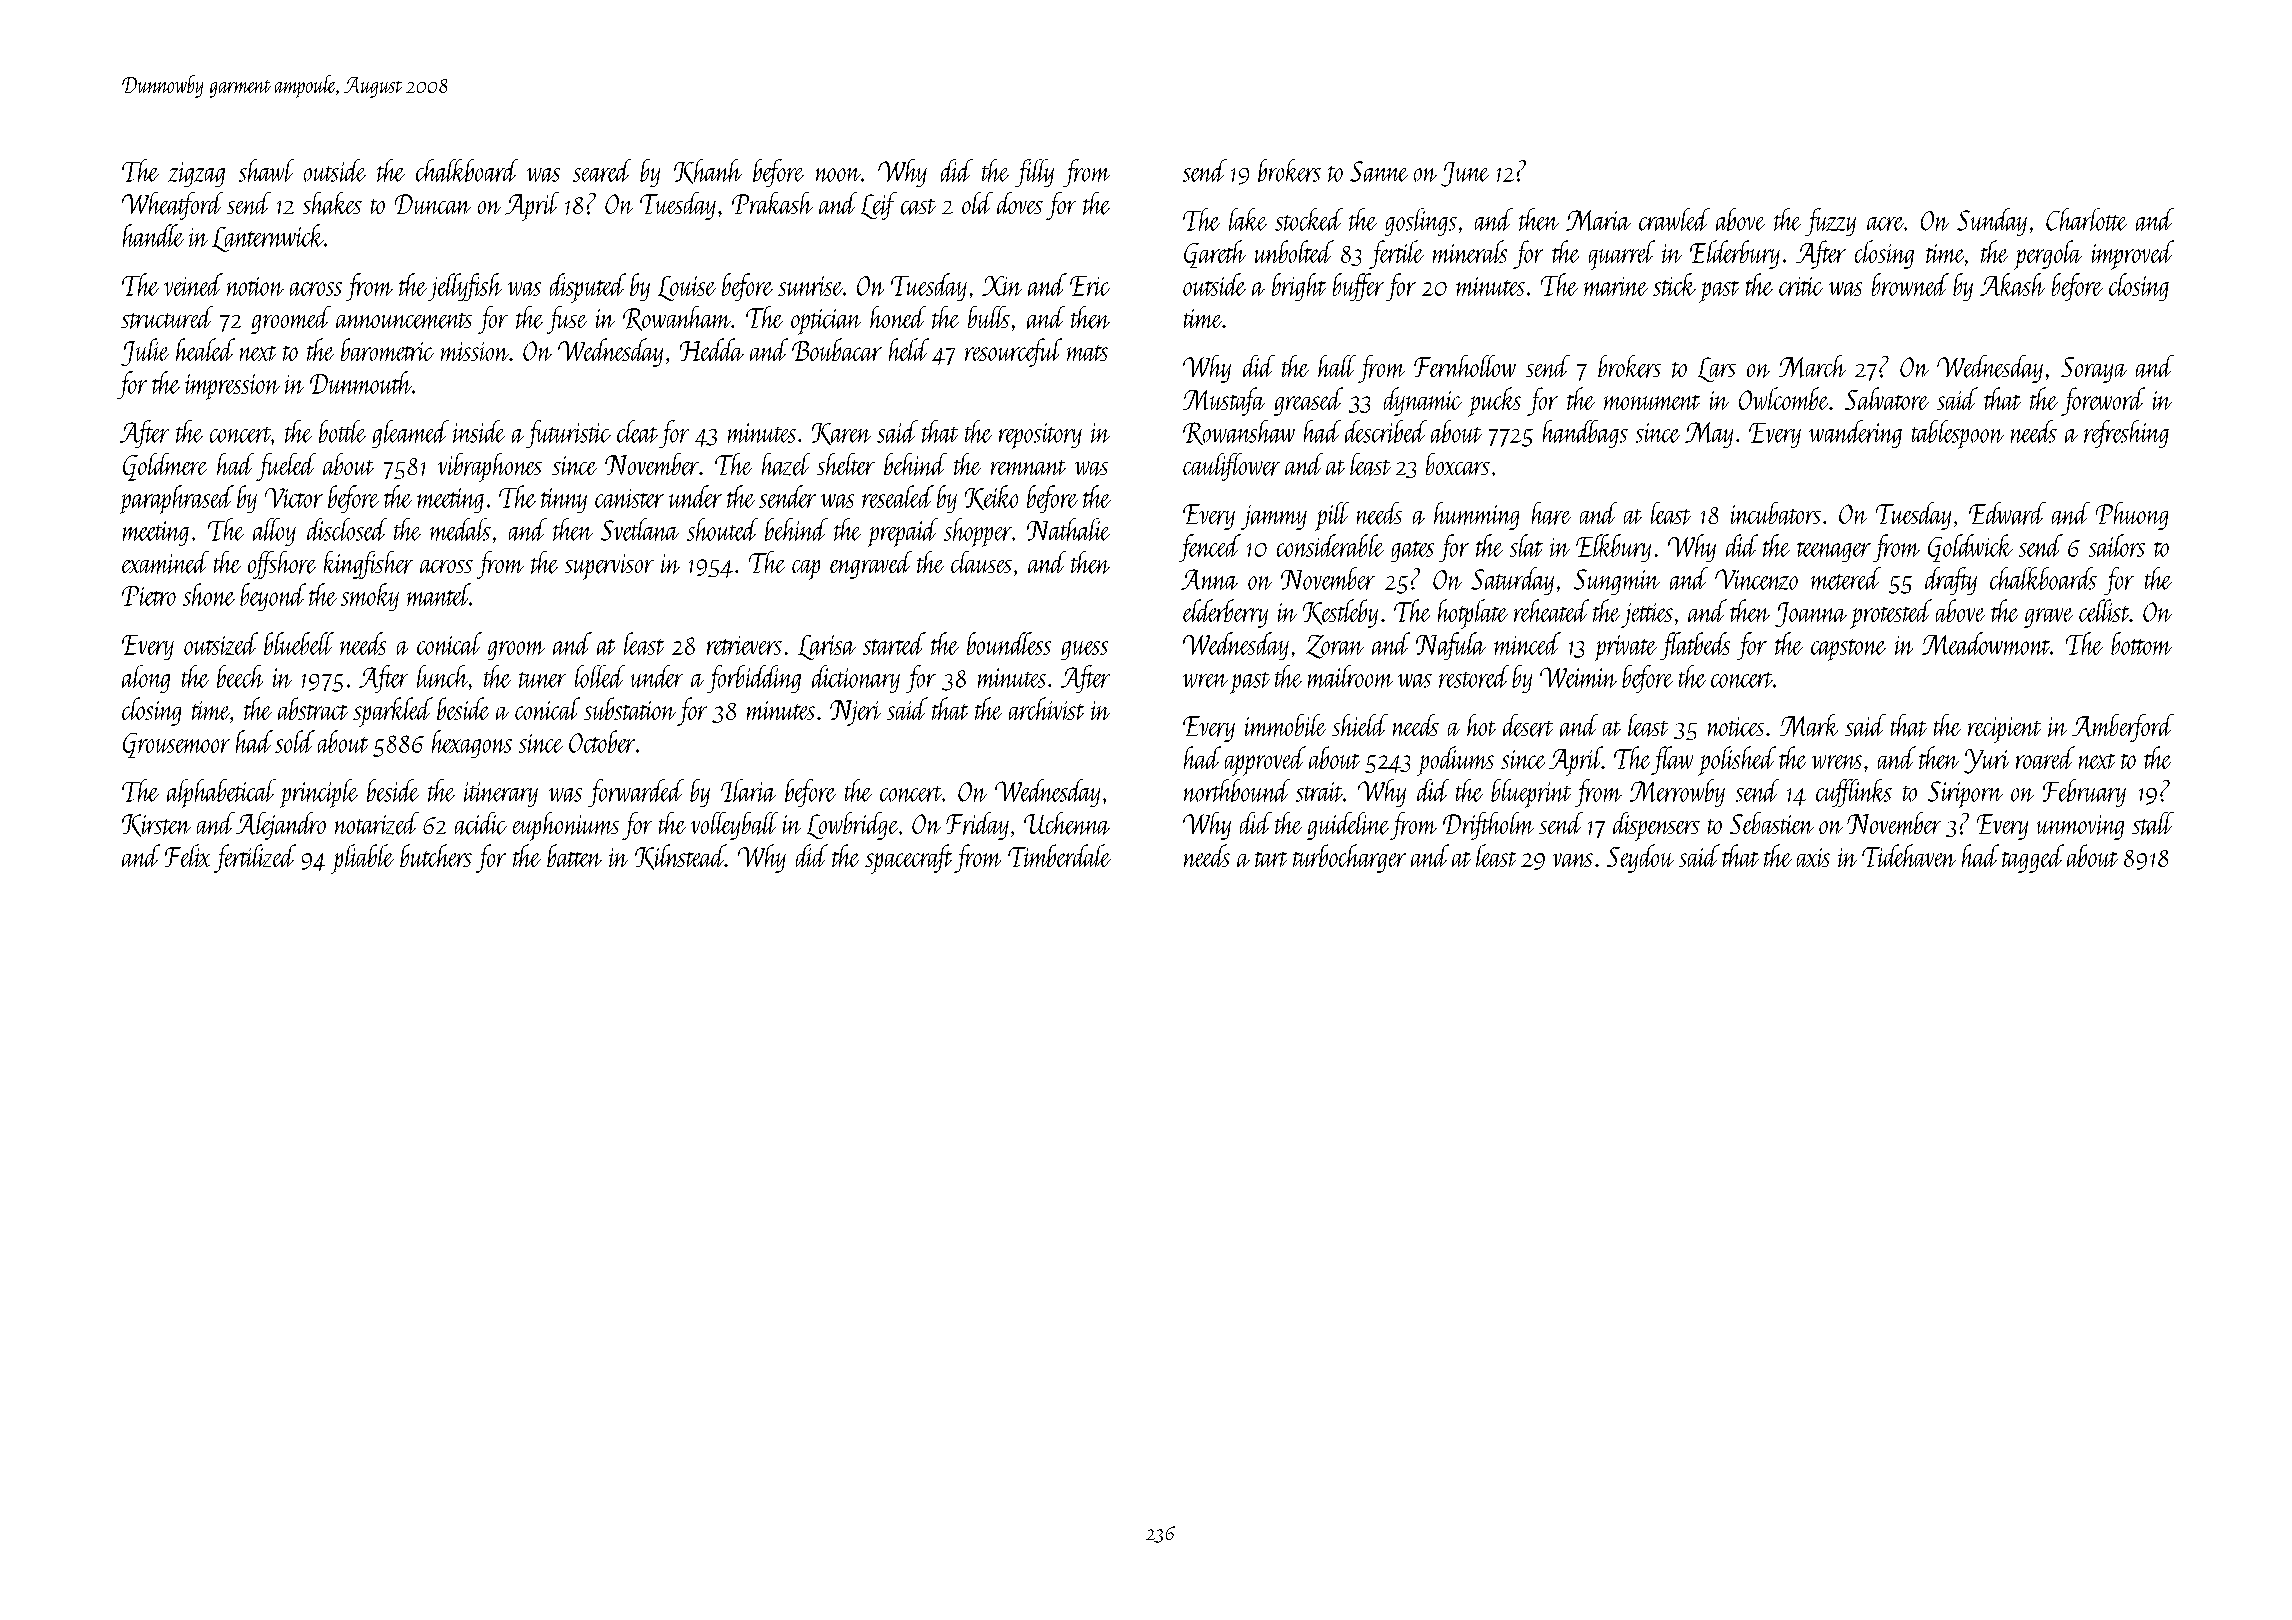  What do you see at coordinates (1349, 858) in the image?
I see `turbocharger` at bounding box center [1349, 858].
